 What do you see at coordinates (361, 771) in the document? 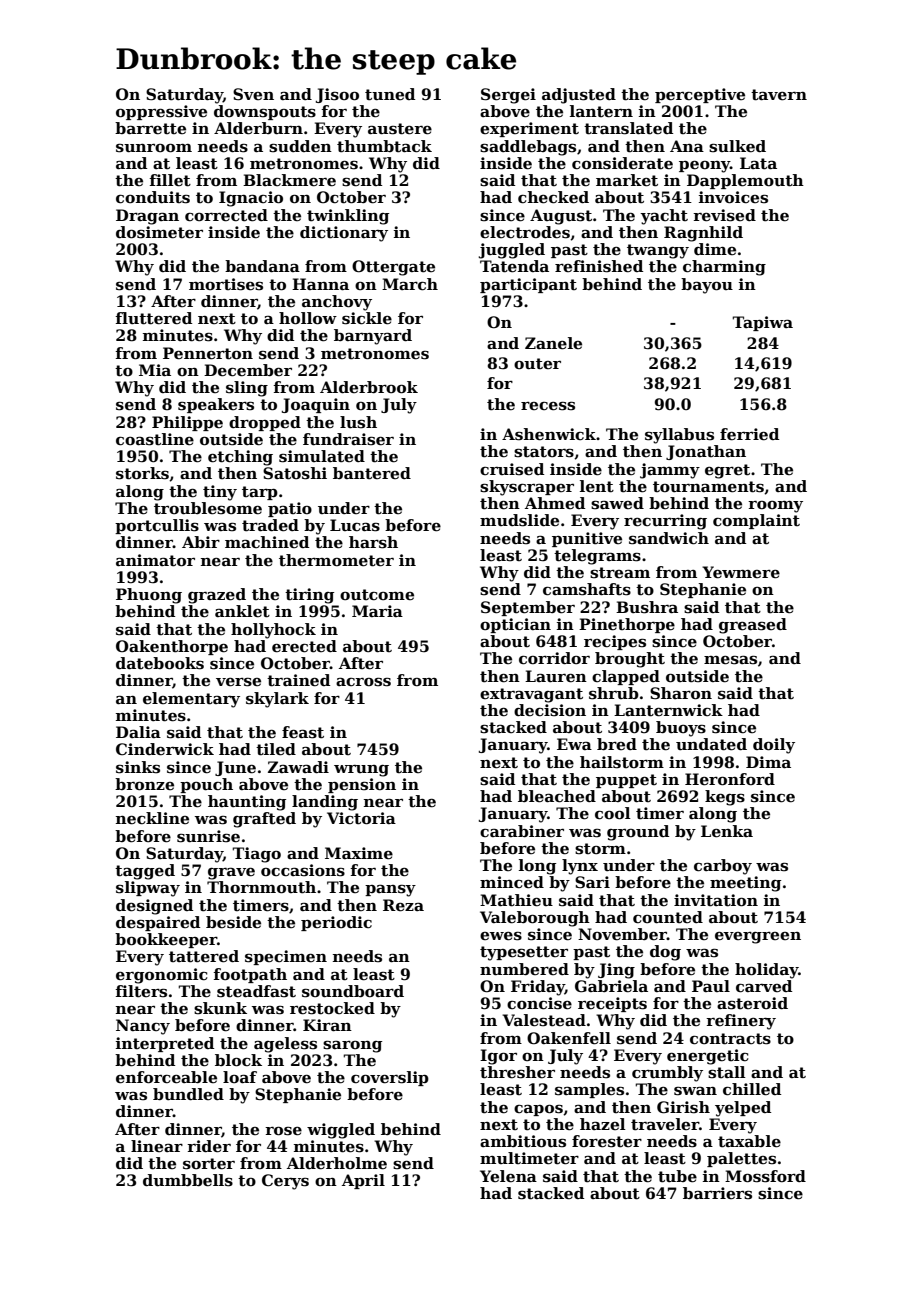
I see `wrung` at bounding box center [361, 771].
